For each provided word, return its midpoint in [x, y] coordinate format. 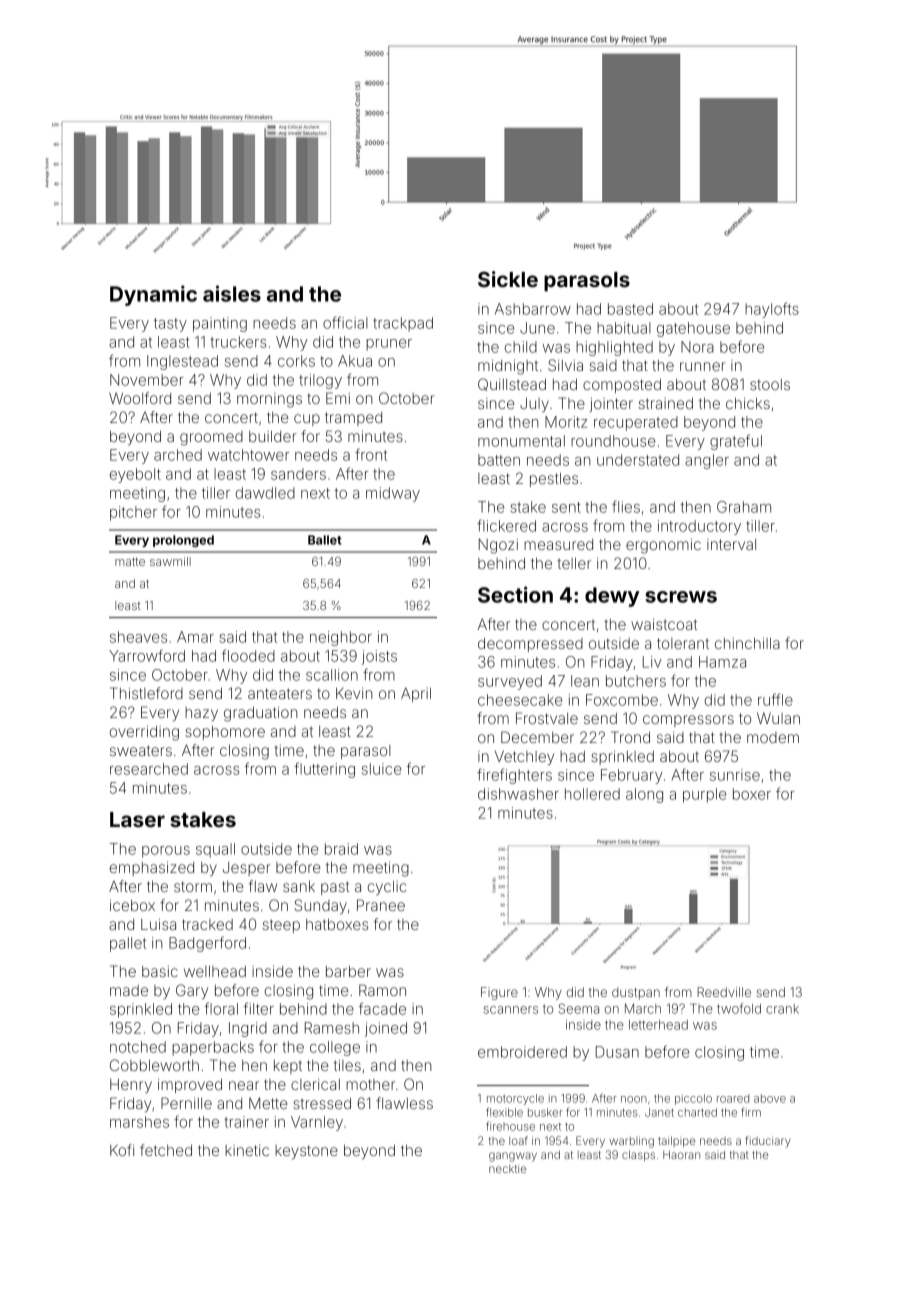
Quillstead [512, 384]
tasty [170, 325]
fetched [166, 1150]
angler [707, 461]
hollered [592, 794]
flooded [248, 655]
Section [515, 594]
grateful [736, 442]
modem [773, 737]
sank [299, 886]
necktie [507, 1168]
